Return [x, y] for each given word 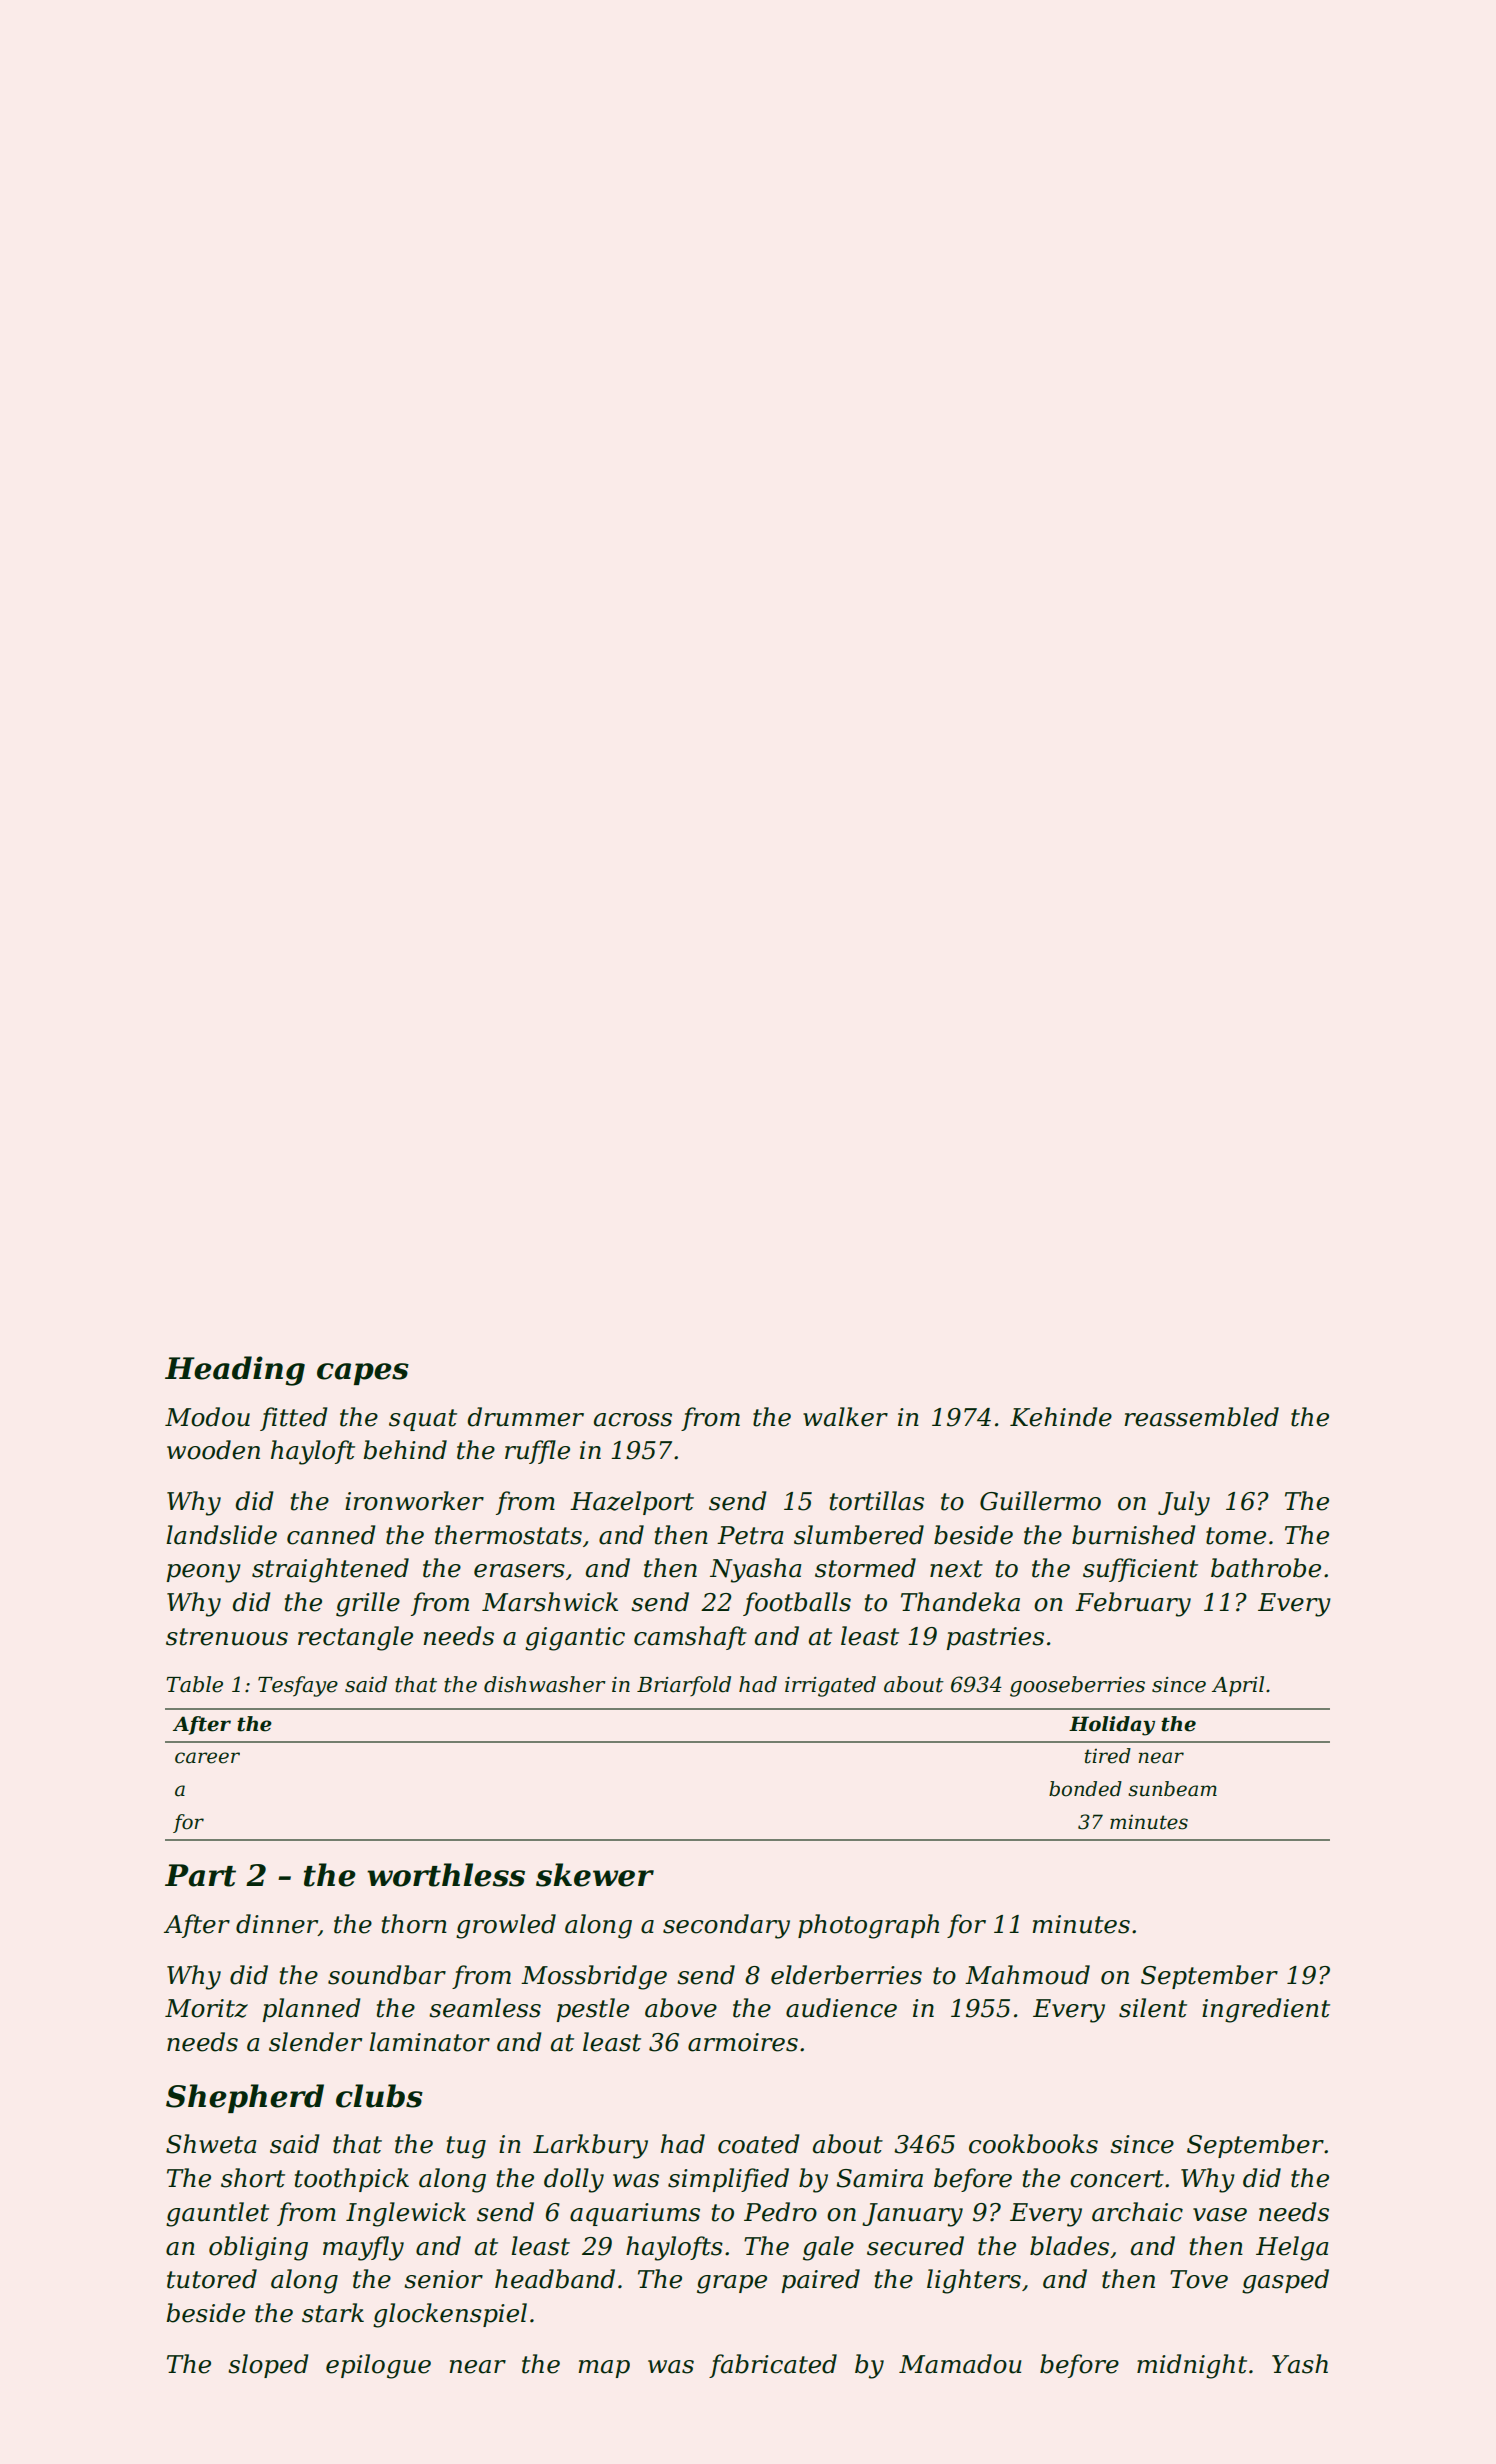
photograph [868, 1926]
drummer [526, 1417]
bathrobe [1266, 1568]
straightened [330, 1570]
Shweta [211, 2144]
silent [1153, 2008]
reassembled [1201, 1417]
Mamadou [960, 2364]
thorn [414, 1924]
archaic [1137, 2212]
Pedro [780, 2212]
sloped [268, 2366]
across [633, 1420]
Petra [750, 1535]
